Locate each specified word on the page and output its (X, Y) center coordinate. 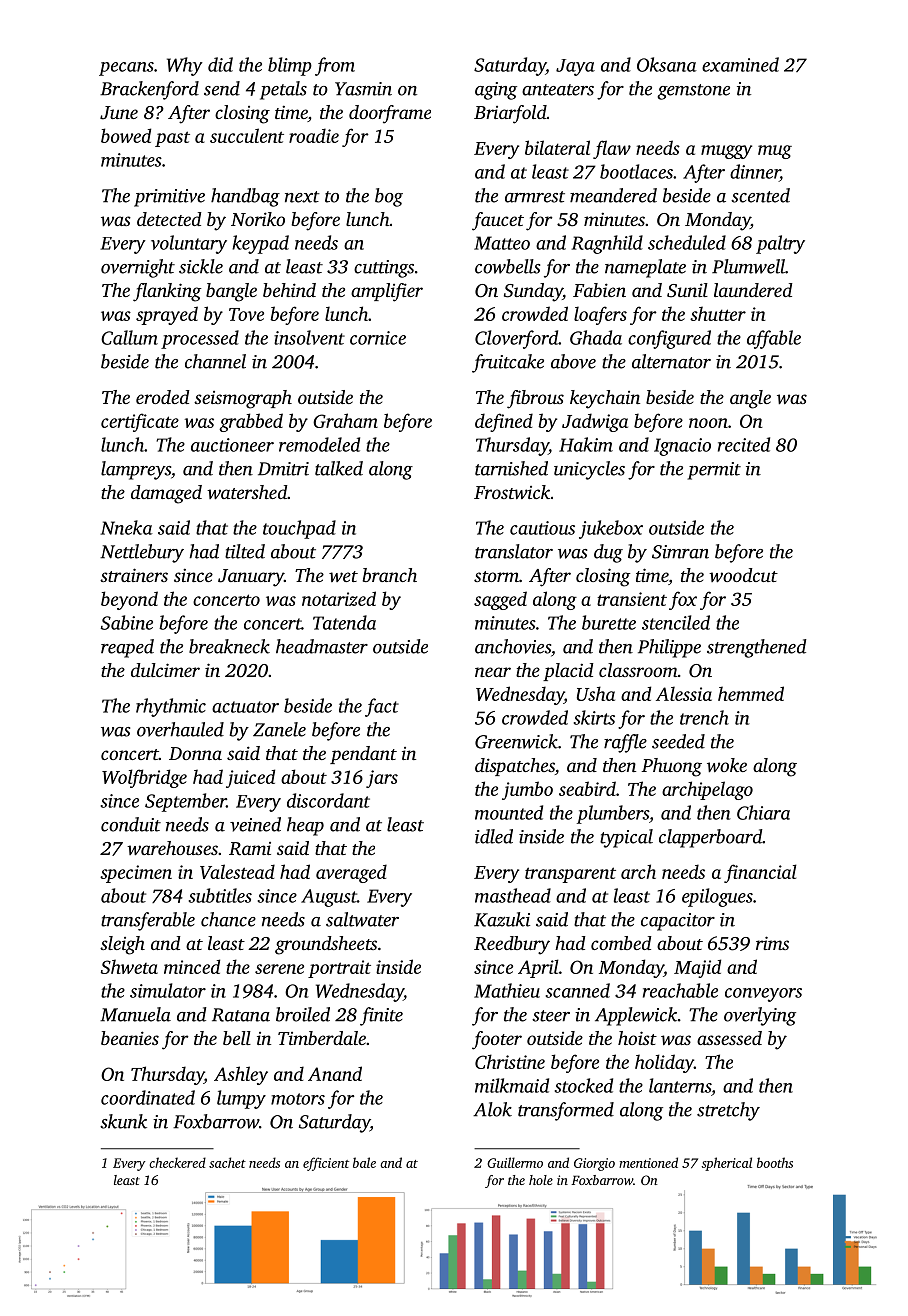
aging (496, 91)
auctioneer (232, 445)
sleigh (122, 945)
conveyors (763, 995)
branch (389, 575)
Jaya (575, 67)
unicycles (589, 470)
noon (708, 423)
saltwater (362, 919)
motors (298, 1099)
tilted (245, 551)
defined (504, 422)
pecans (126, 69)
